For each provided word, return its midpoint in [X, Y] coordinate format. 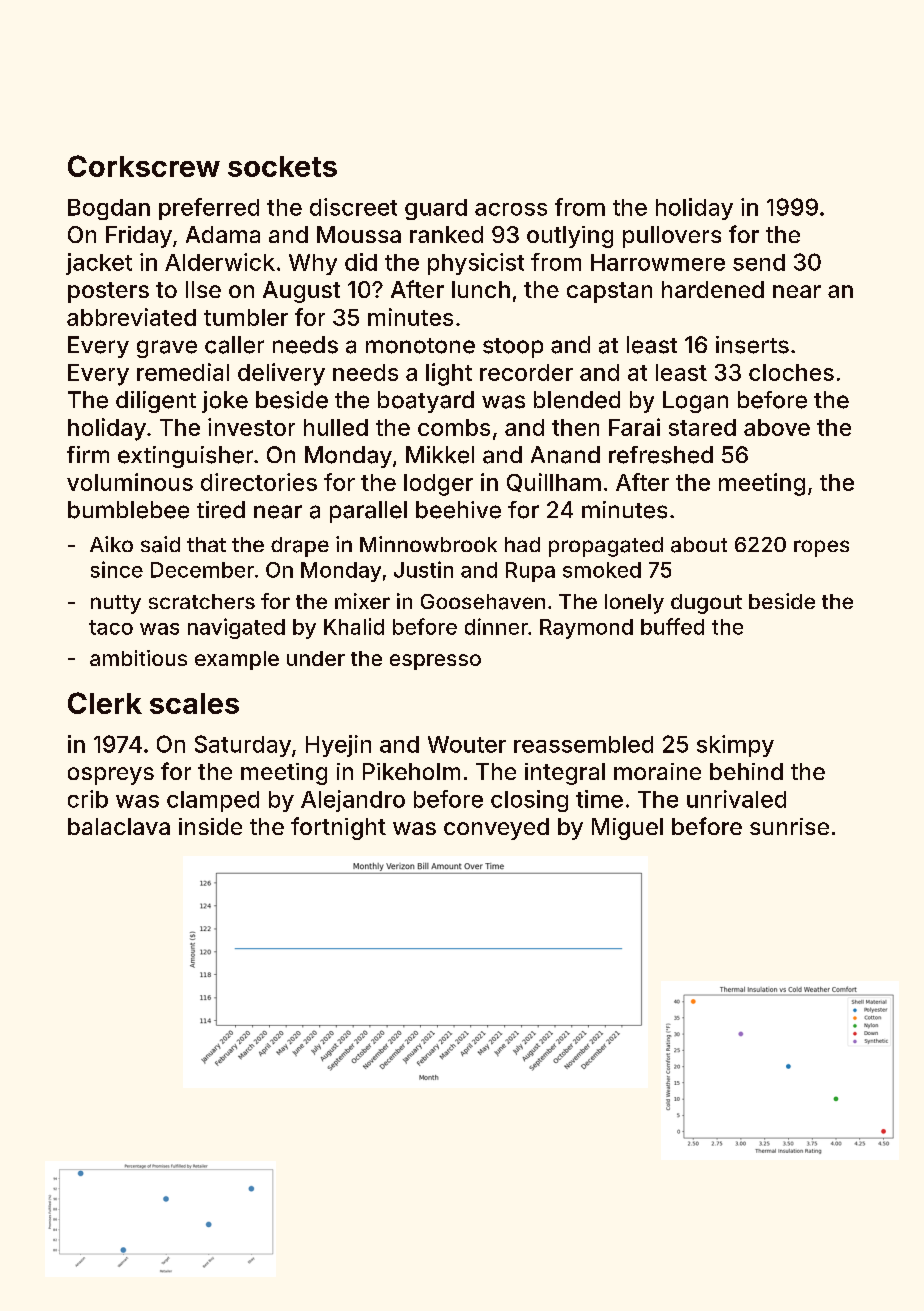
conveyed [496, 829]
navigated [236, 628]
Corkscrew [144, 166]
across [511, 209]
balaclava [119, 826]
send [759, 262]
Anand [565, 455]
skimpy [735, 746]
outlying [570, 237]
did [361, 262]
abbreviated [131, 317]
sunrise [789, 826]
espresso [435, 662]
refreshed [661, 455]
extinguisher [185, 457]
